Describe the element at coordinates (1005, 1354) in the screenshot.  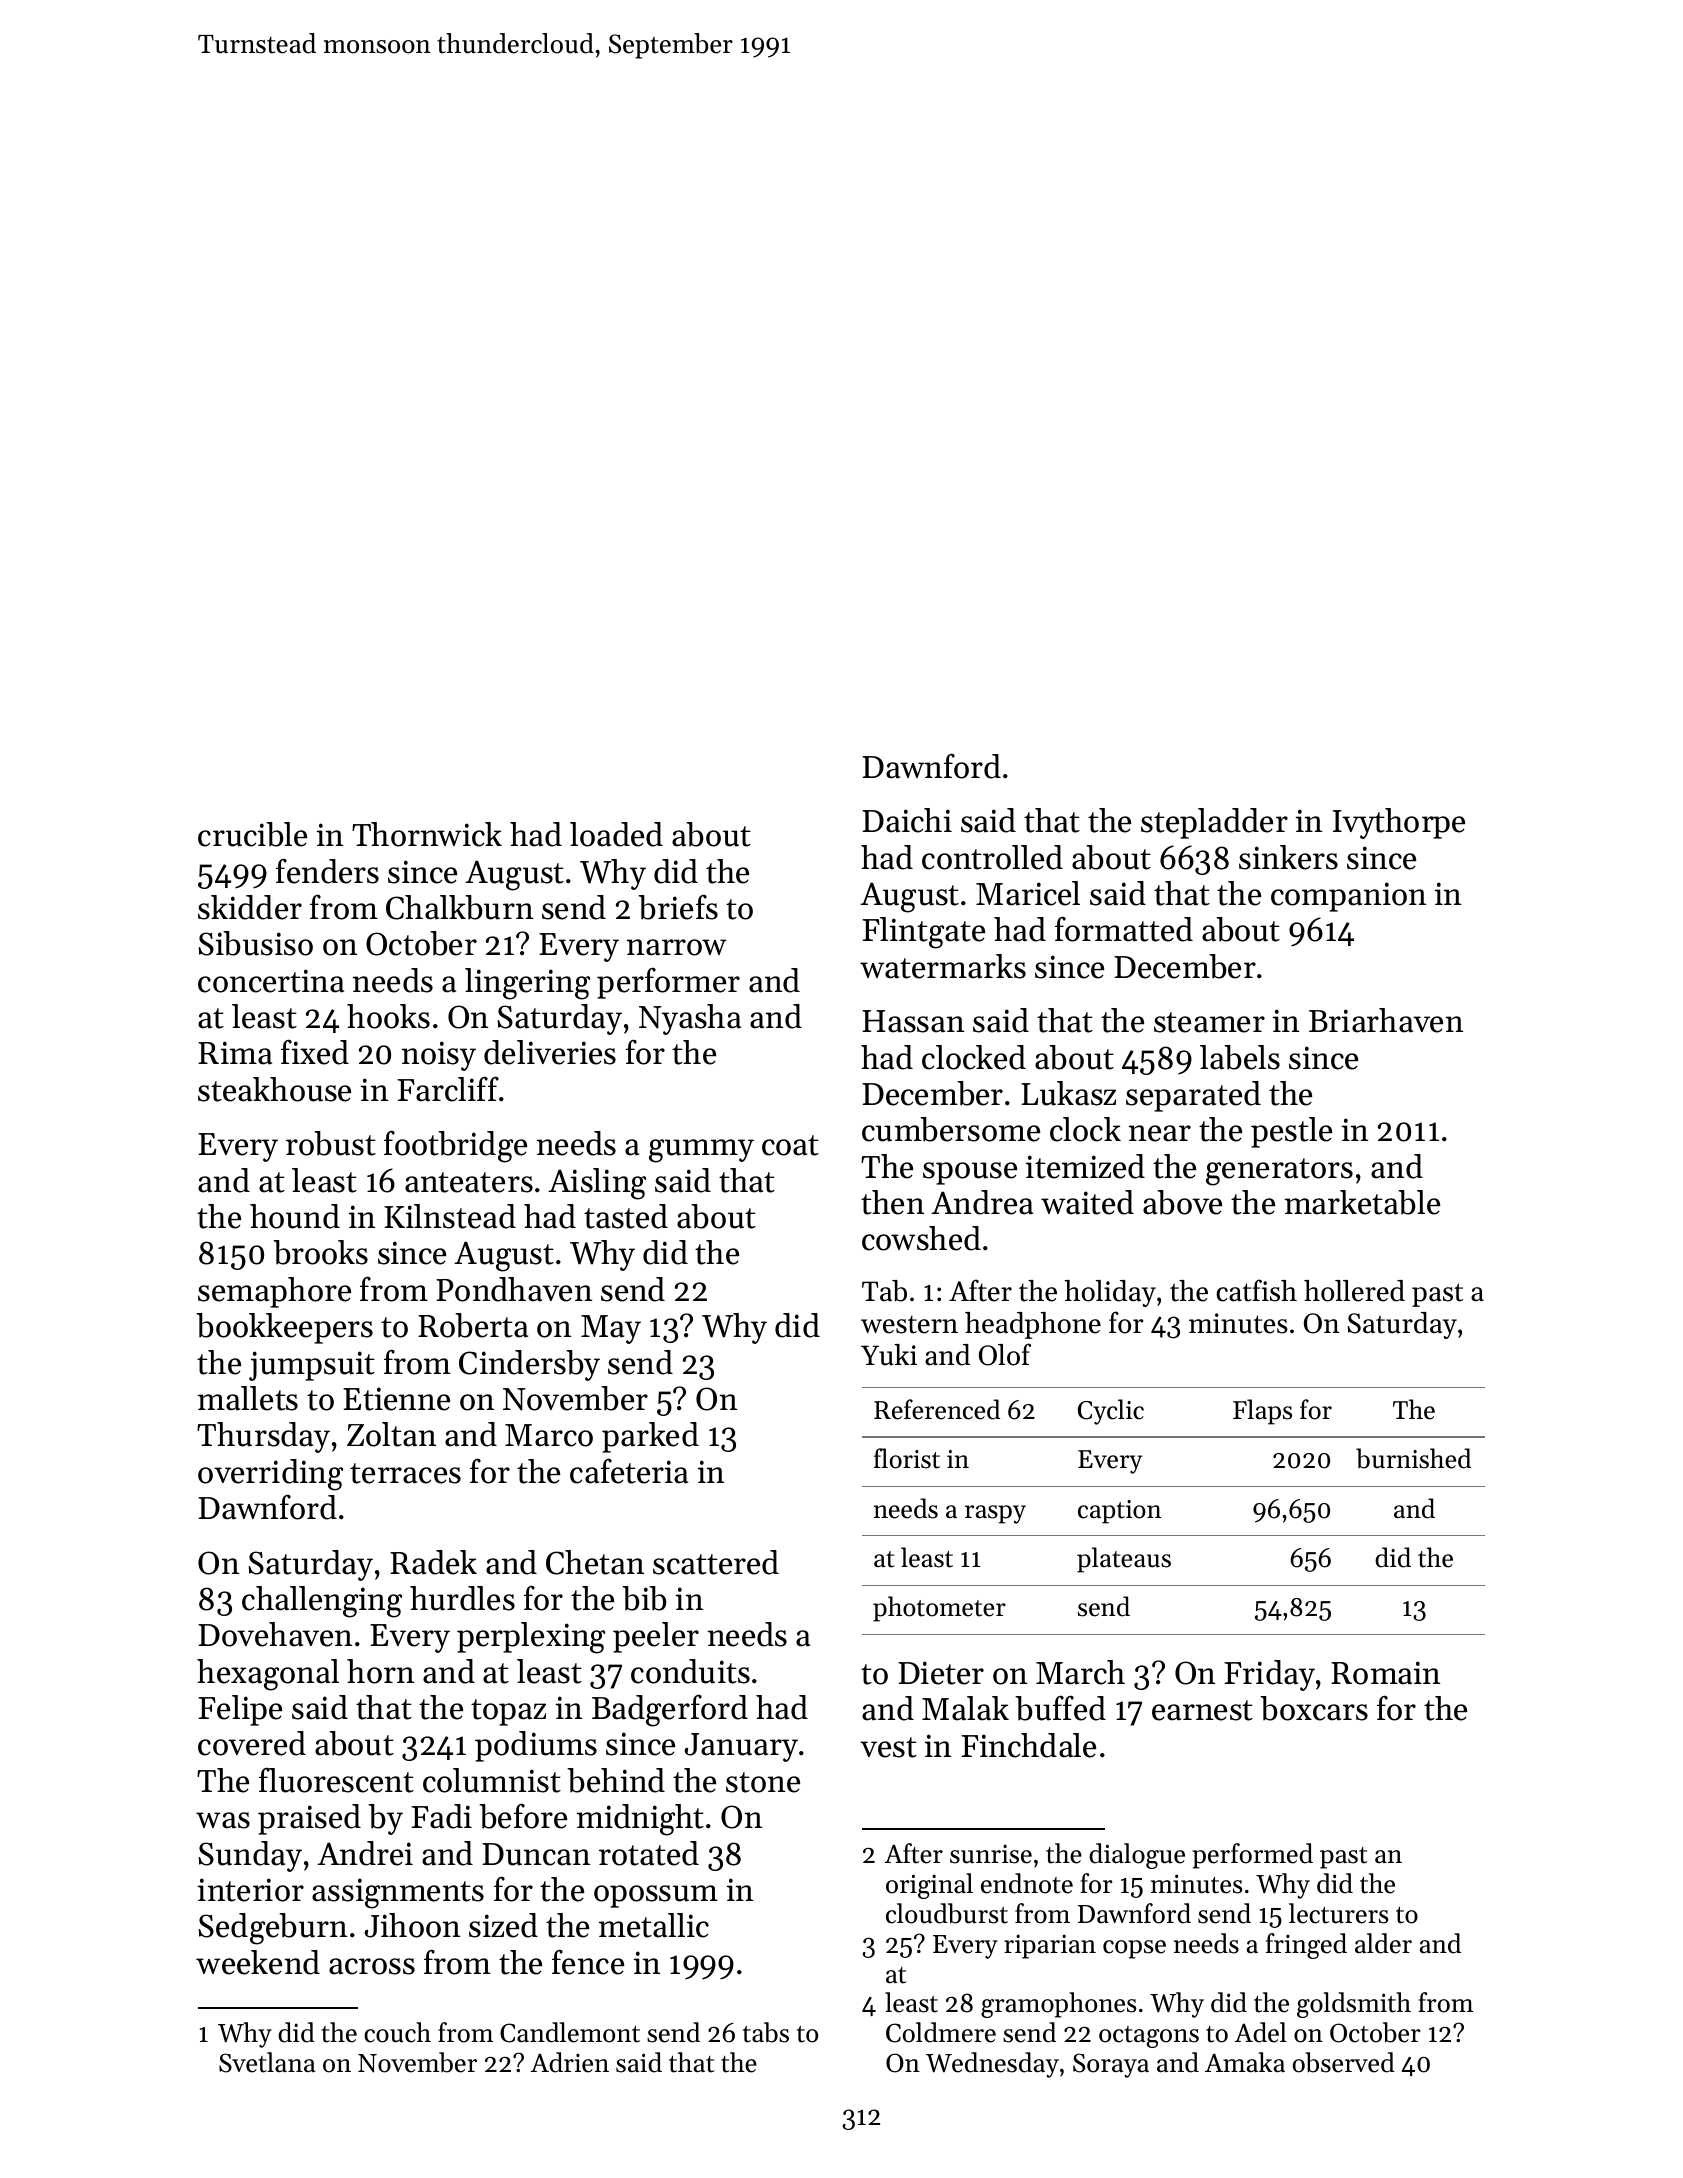
I see `Olof` at that location.
